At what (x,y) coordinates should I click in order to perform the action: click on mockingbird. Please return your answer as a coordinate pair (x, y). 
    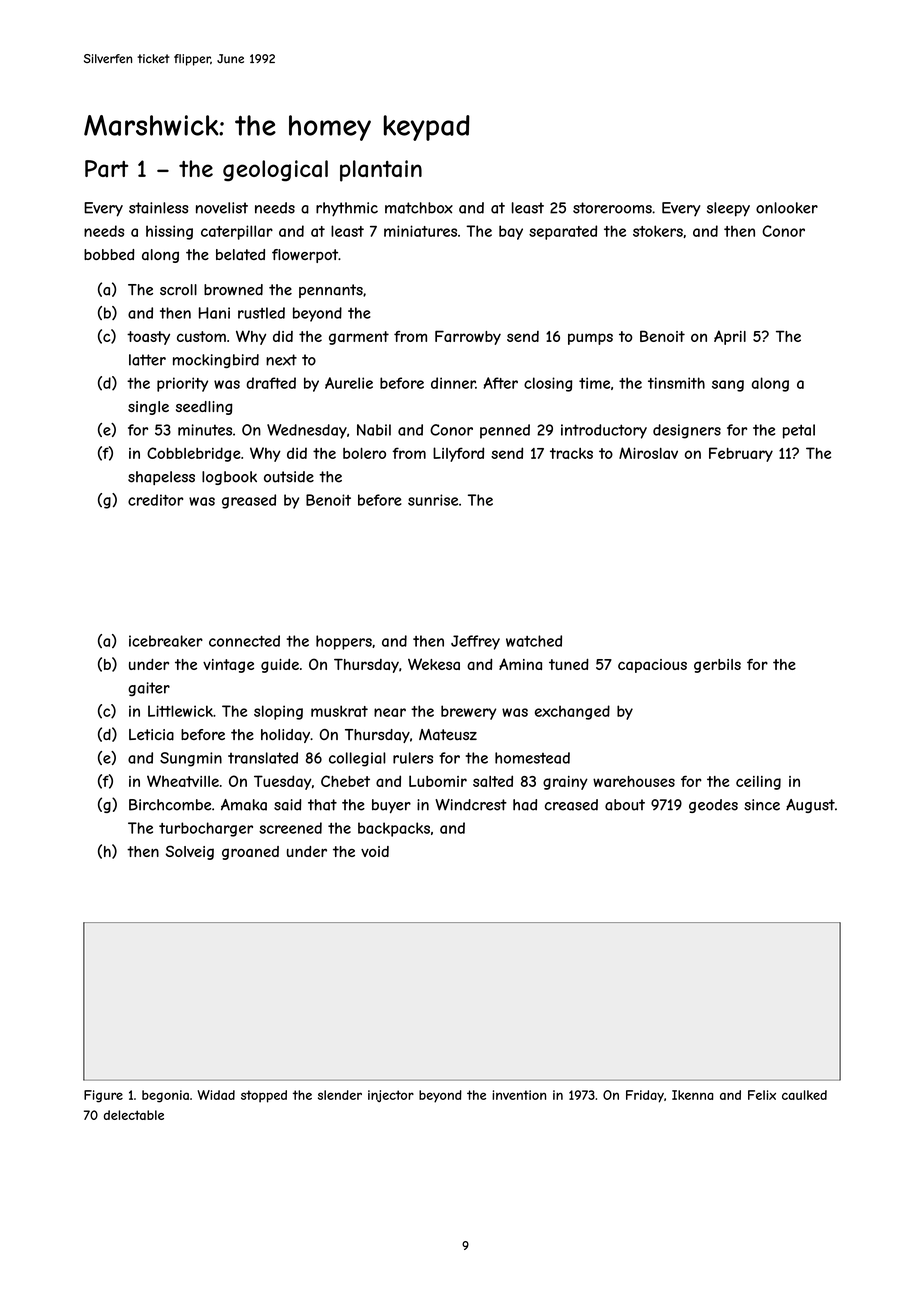
    Looking at the image, I should click on (216, 361).
